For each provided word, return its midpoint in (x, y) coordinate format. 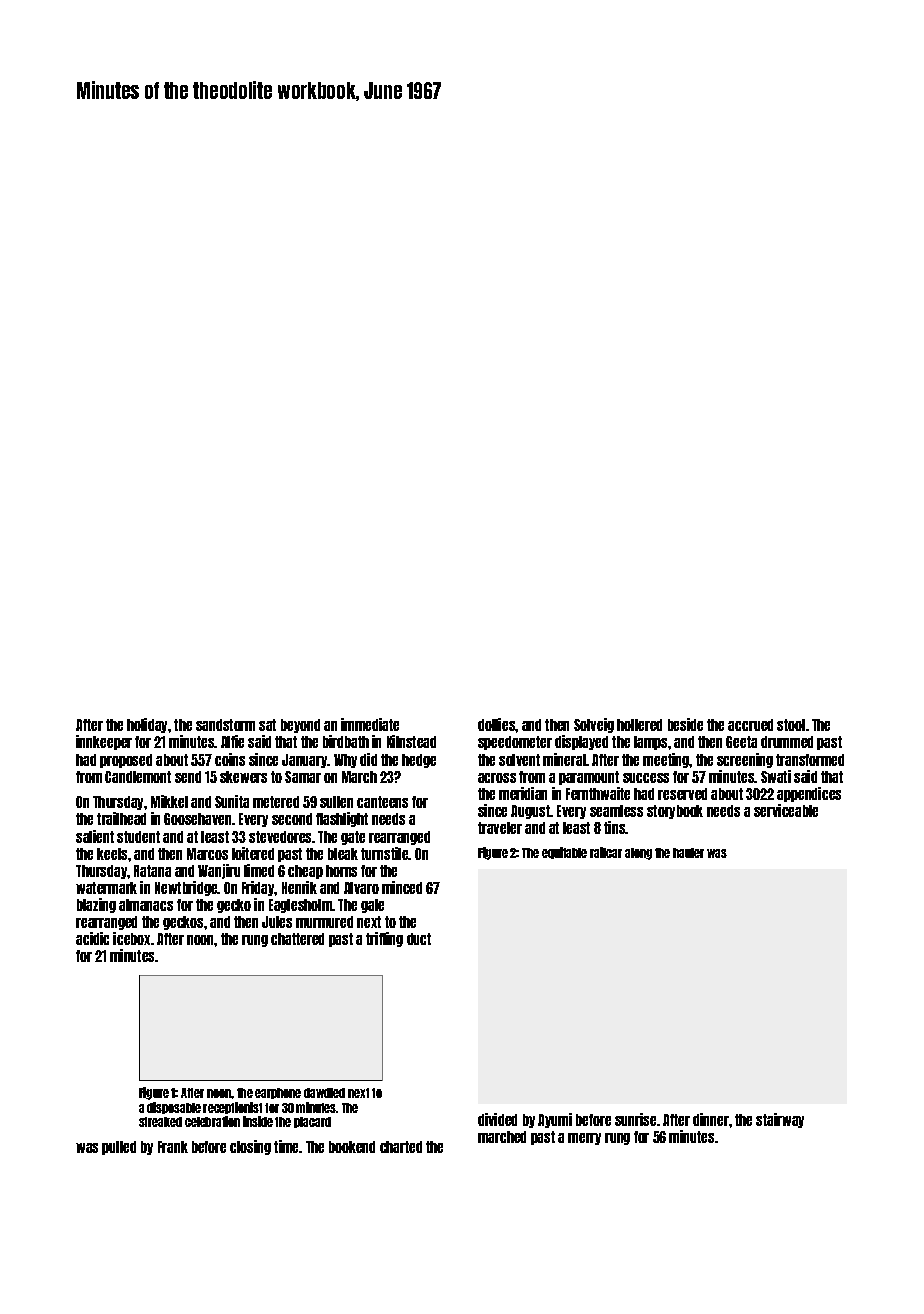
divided (497, 1119)
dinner (711, 1119)
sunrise (635, 1119)
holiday (147, 725)
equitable (564, 853)
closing (250, 1147)
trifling (384, 939)
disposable (174, 1108)
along (638, 854)
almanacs (146, 905)
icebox (131, 938)
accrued (750, 725)
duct (419, 939)
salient (95, 836)
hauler (688, 853)
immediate (370, 724)
